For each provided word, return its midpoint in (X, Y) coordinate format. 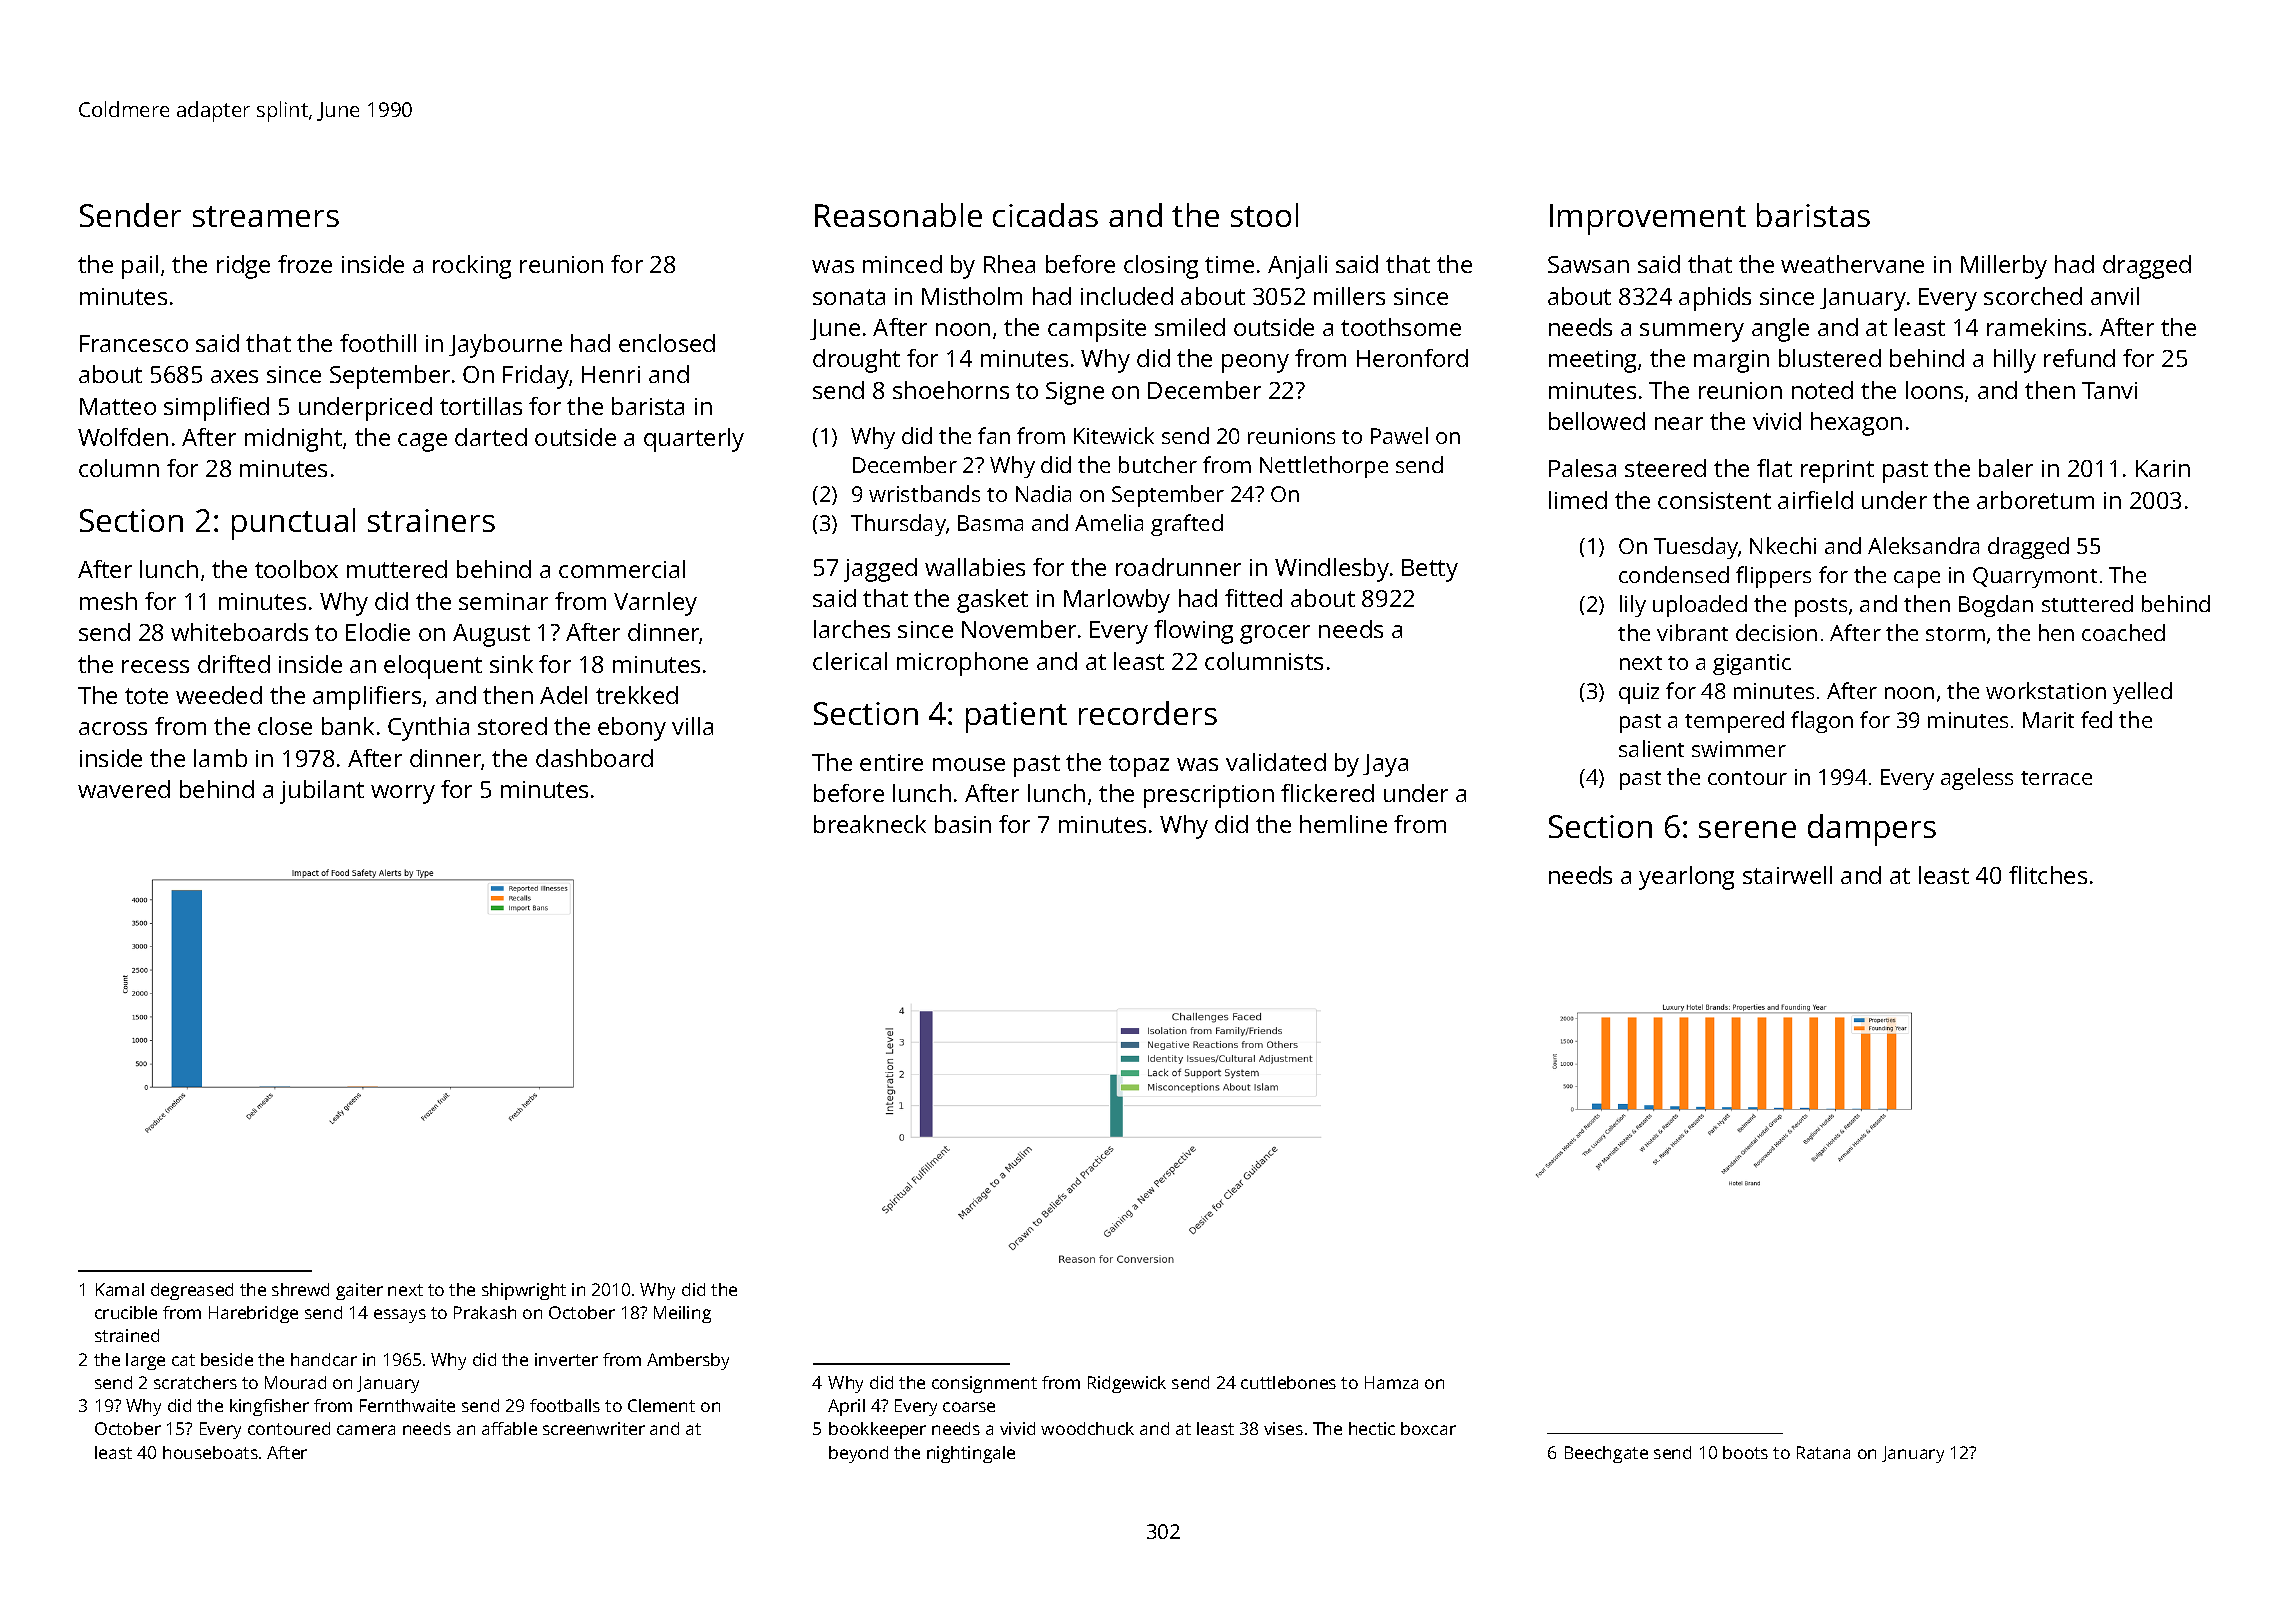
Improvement (1648, 219)
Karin (2163, 468)
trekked (637, 695)
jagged (880, 570)
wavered (124, 789)
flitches (2048, 875)
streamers (266, 216)
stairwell (1787, 875)
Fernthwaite (407, 1405)
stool (1264, 215)
